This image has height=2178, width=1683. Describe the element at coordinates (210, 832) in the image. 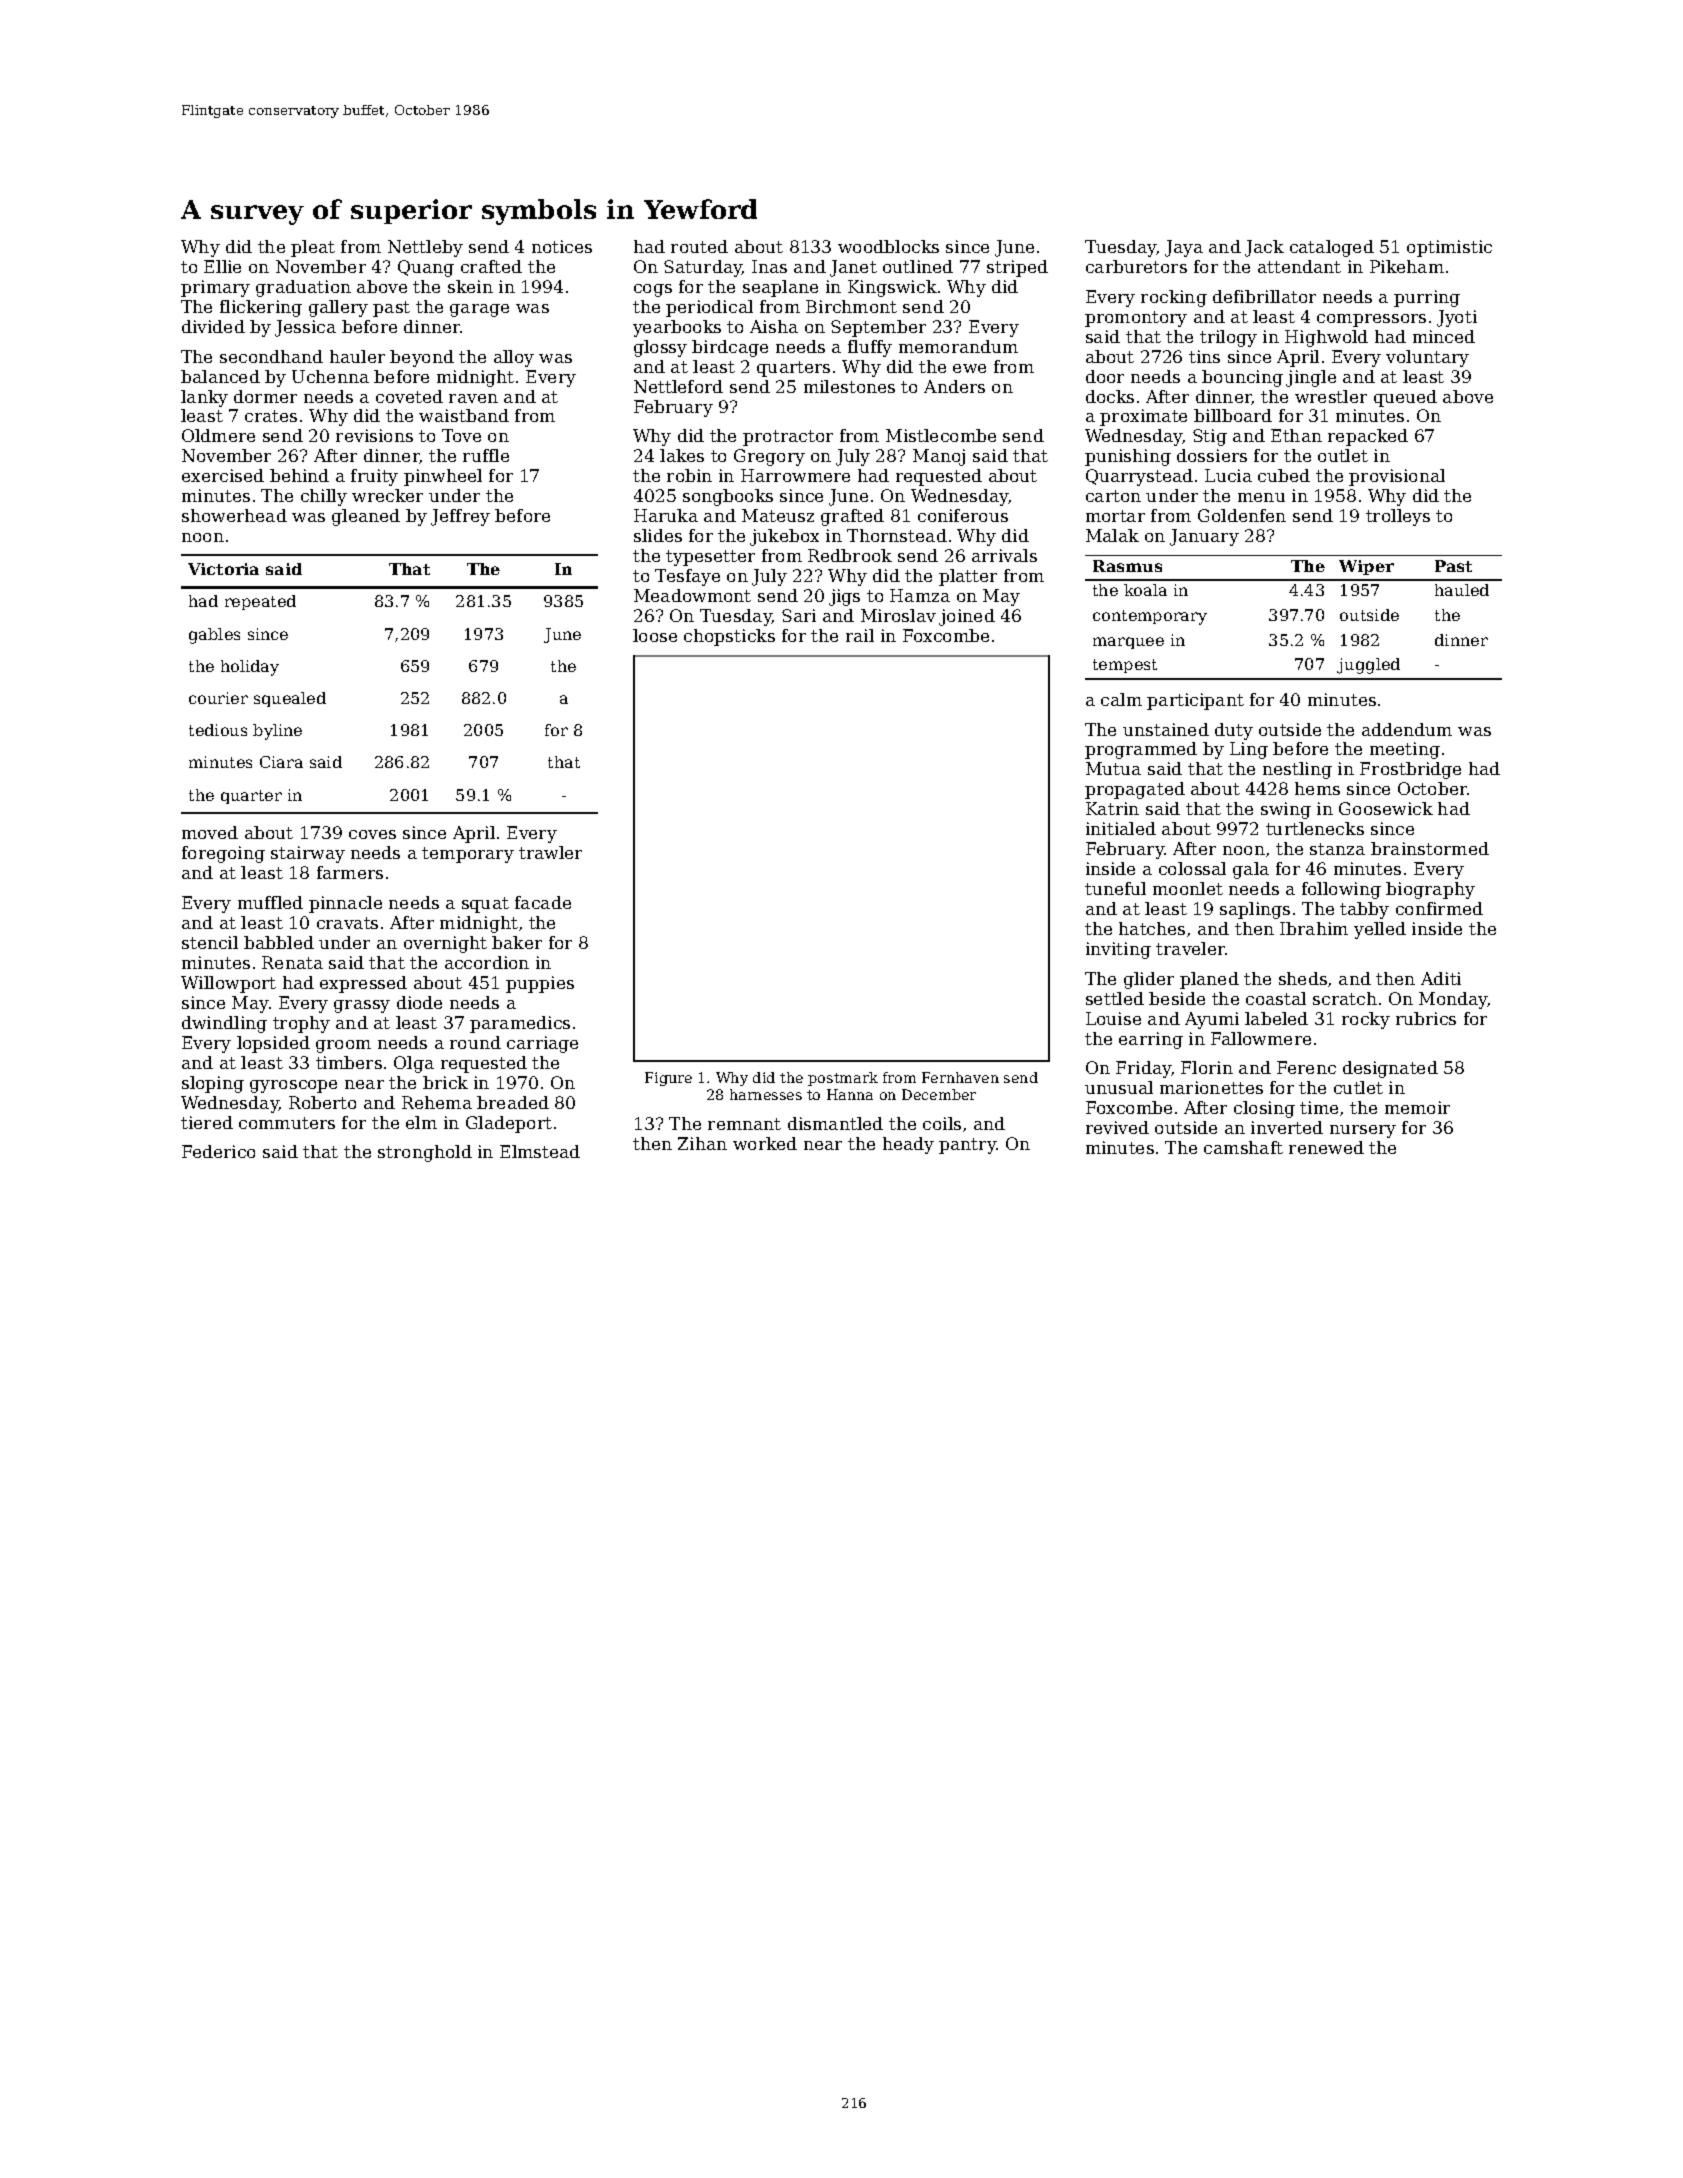

I see `moved` at that location.
